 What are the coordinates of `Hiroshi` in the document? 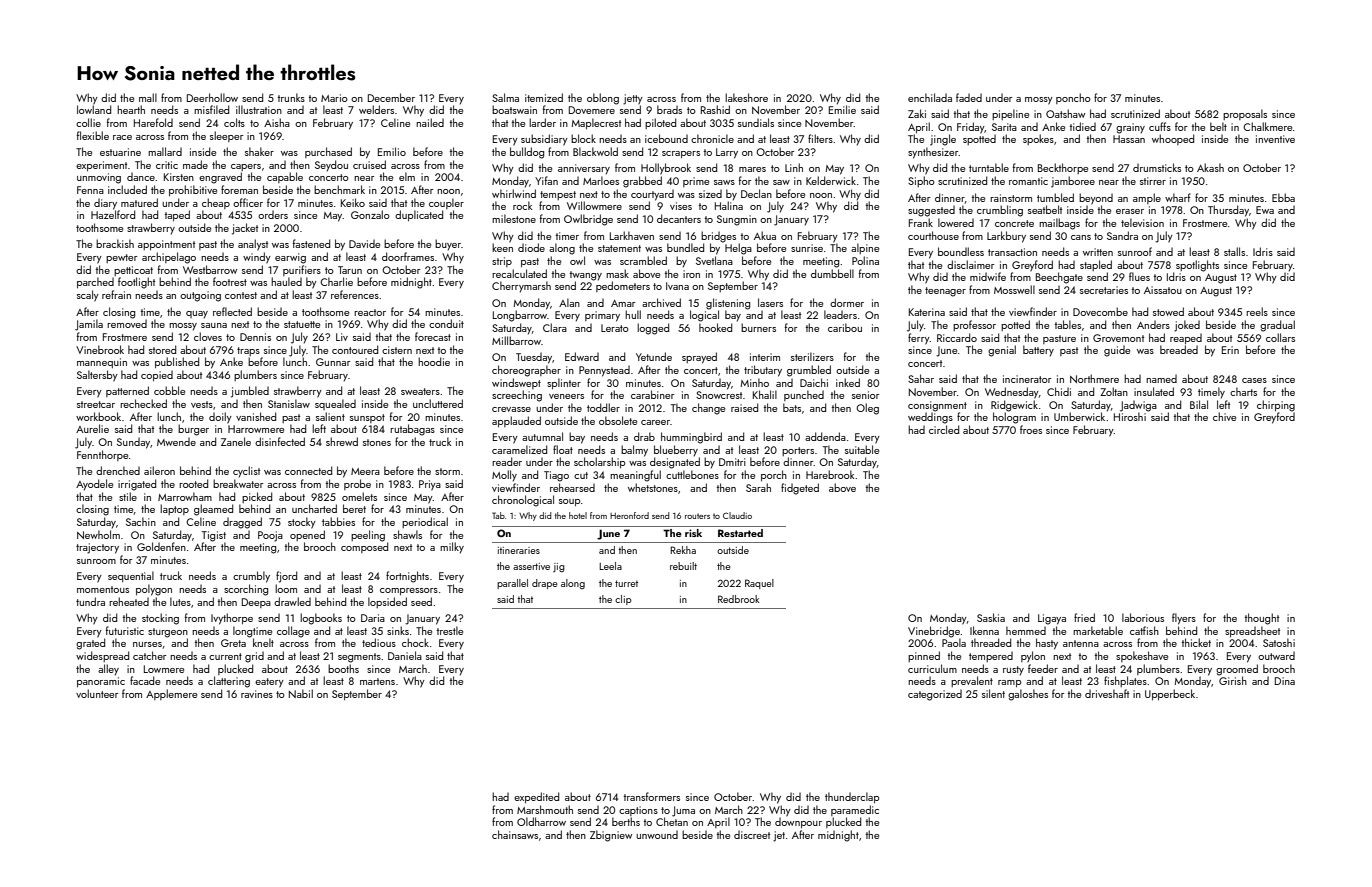 It's located at (1130, 416).
